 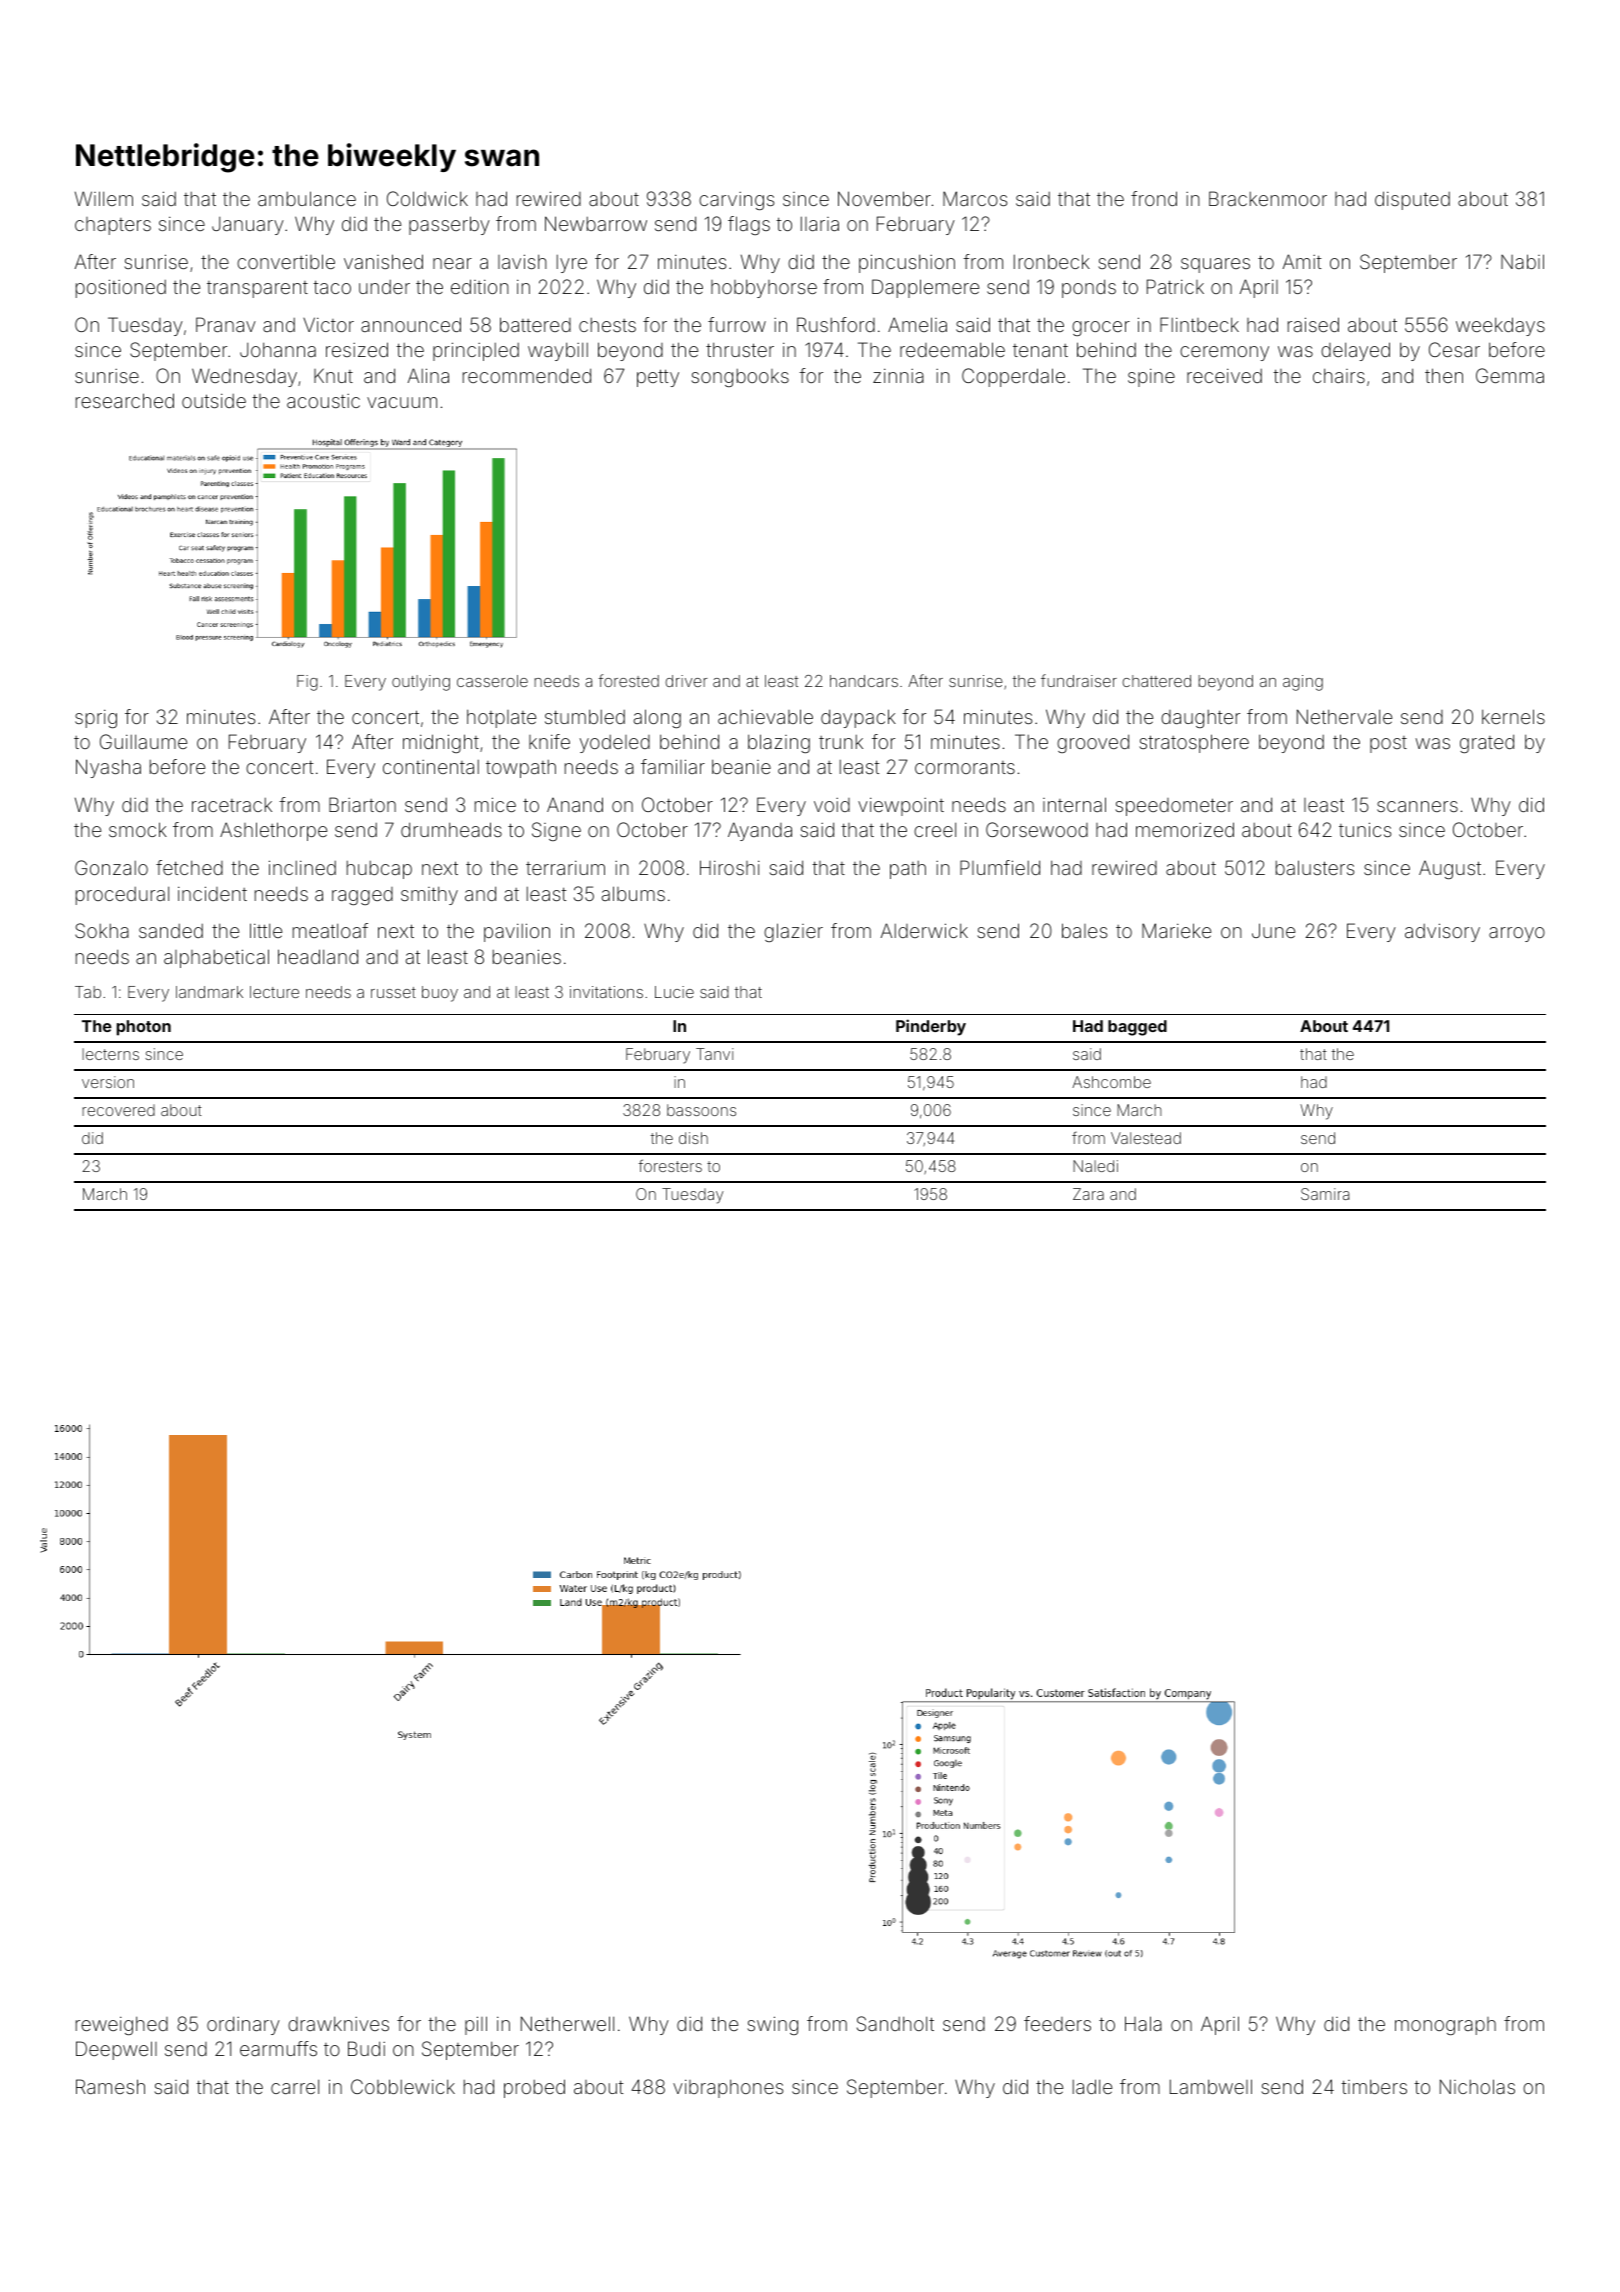 I want to click on Ilaria, so click(x=820, y=223).
